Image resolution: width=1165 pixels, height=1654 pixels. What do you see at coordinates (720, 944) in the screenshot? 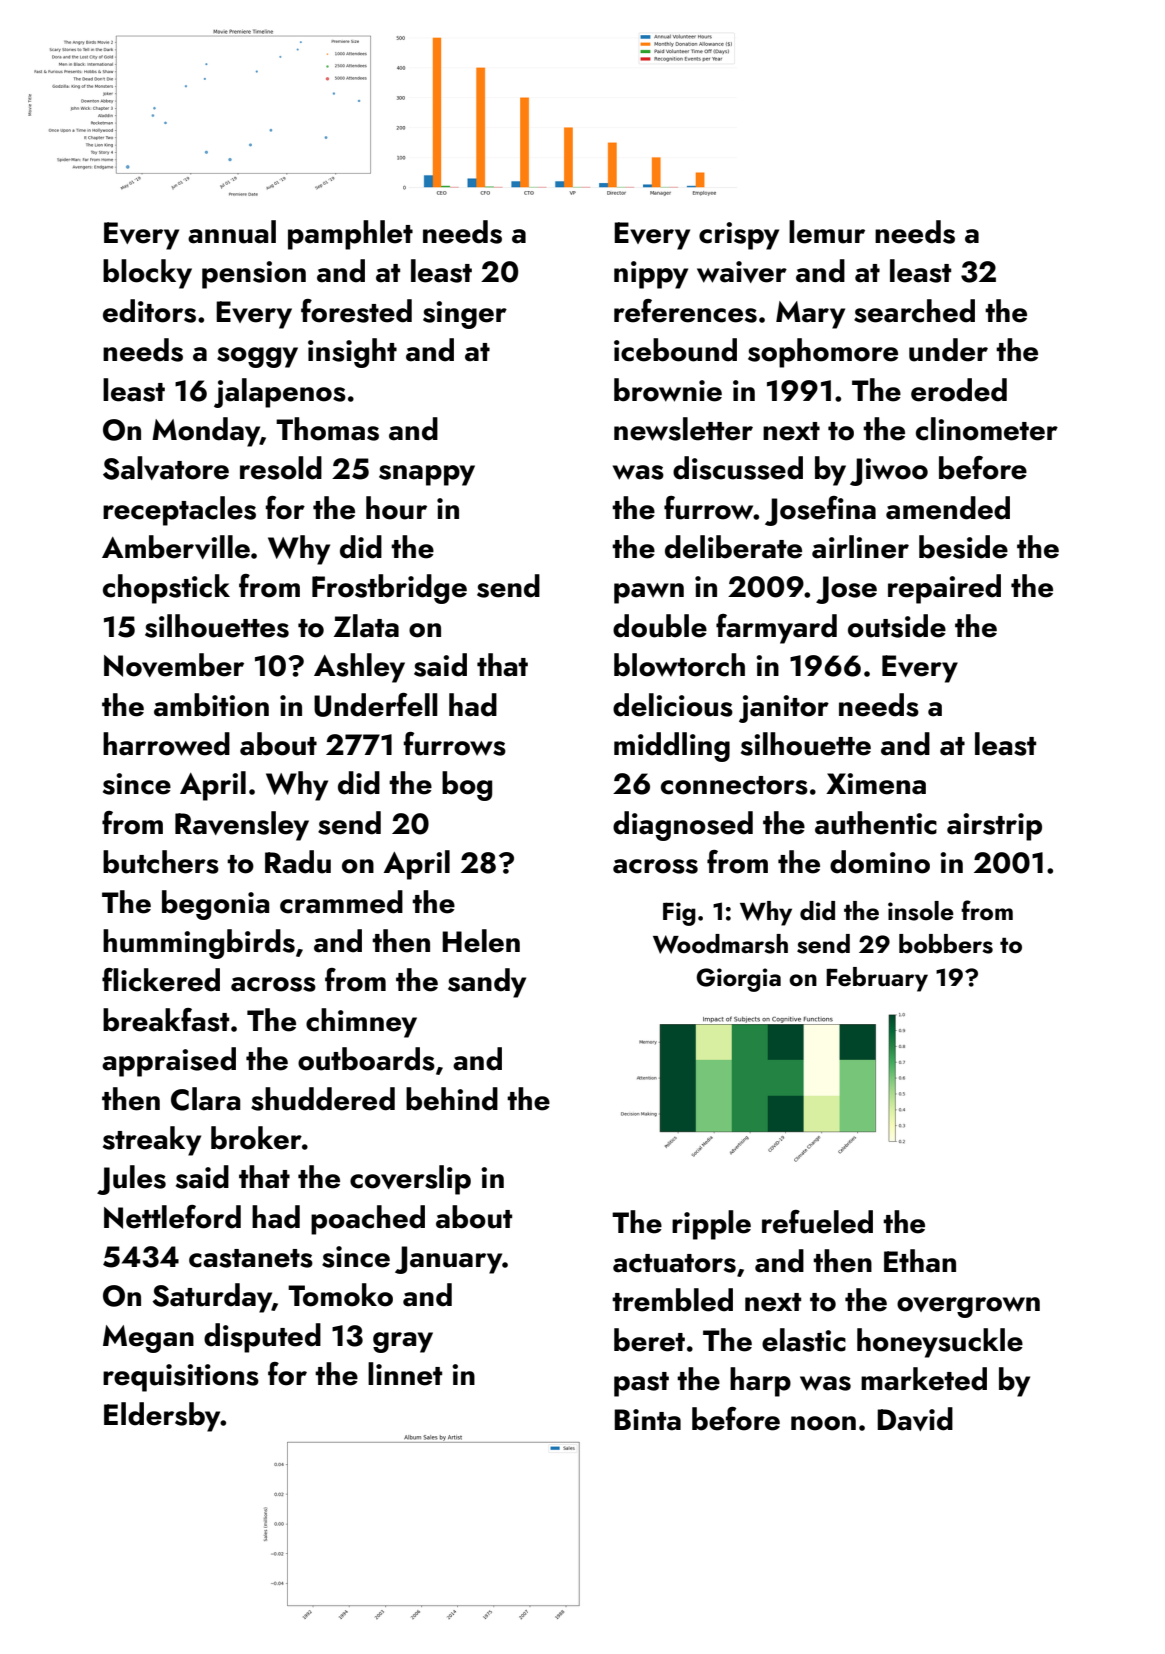
I see `Woodmarsh` at bounding box center [720, 944].
